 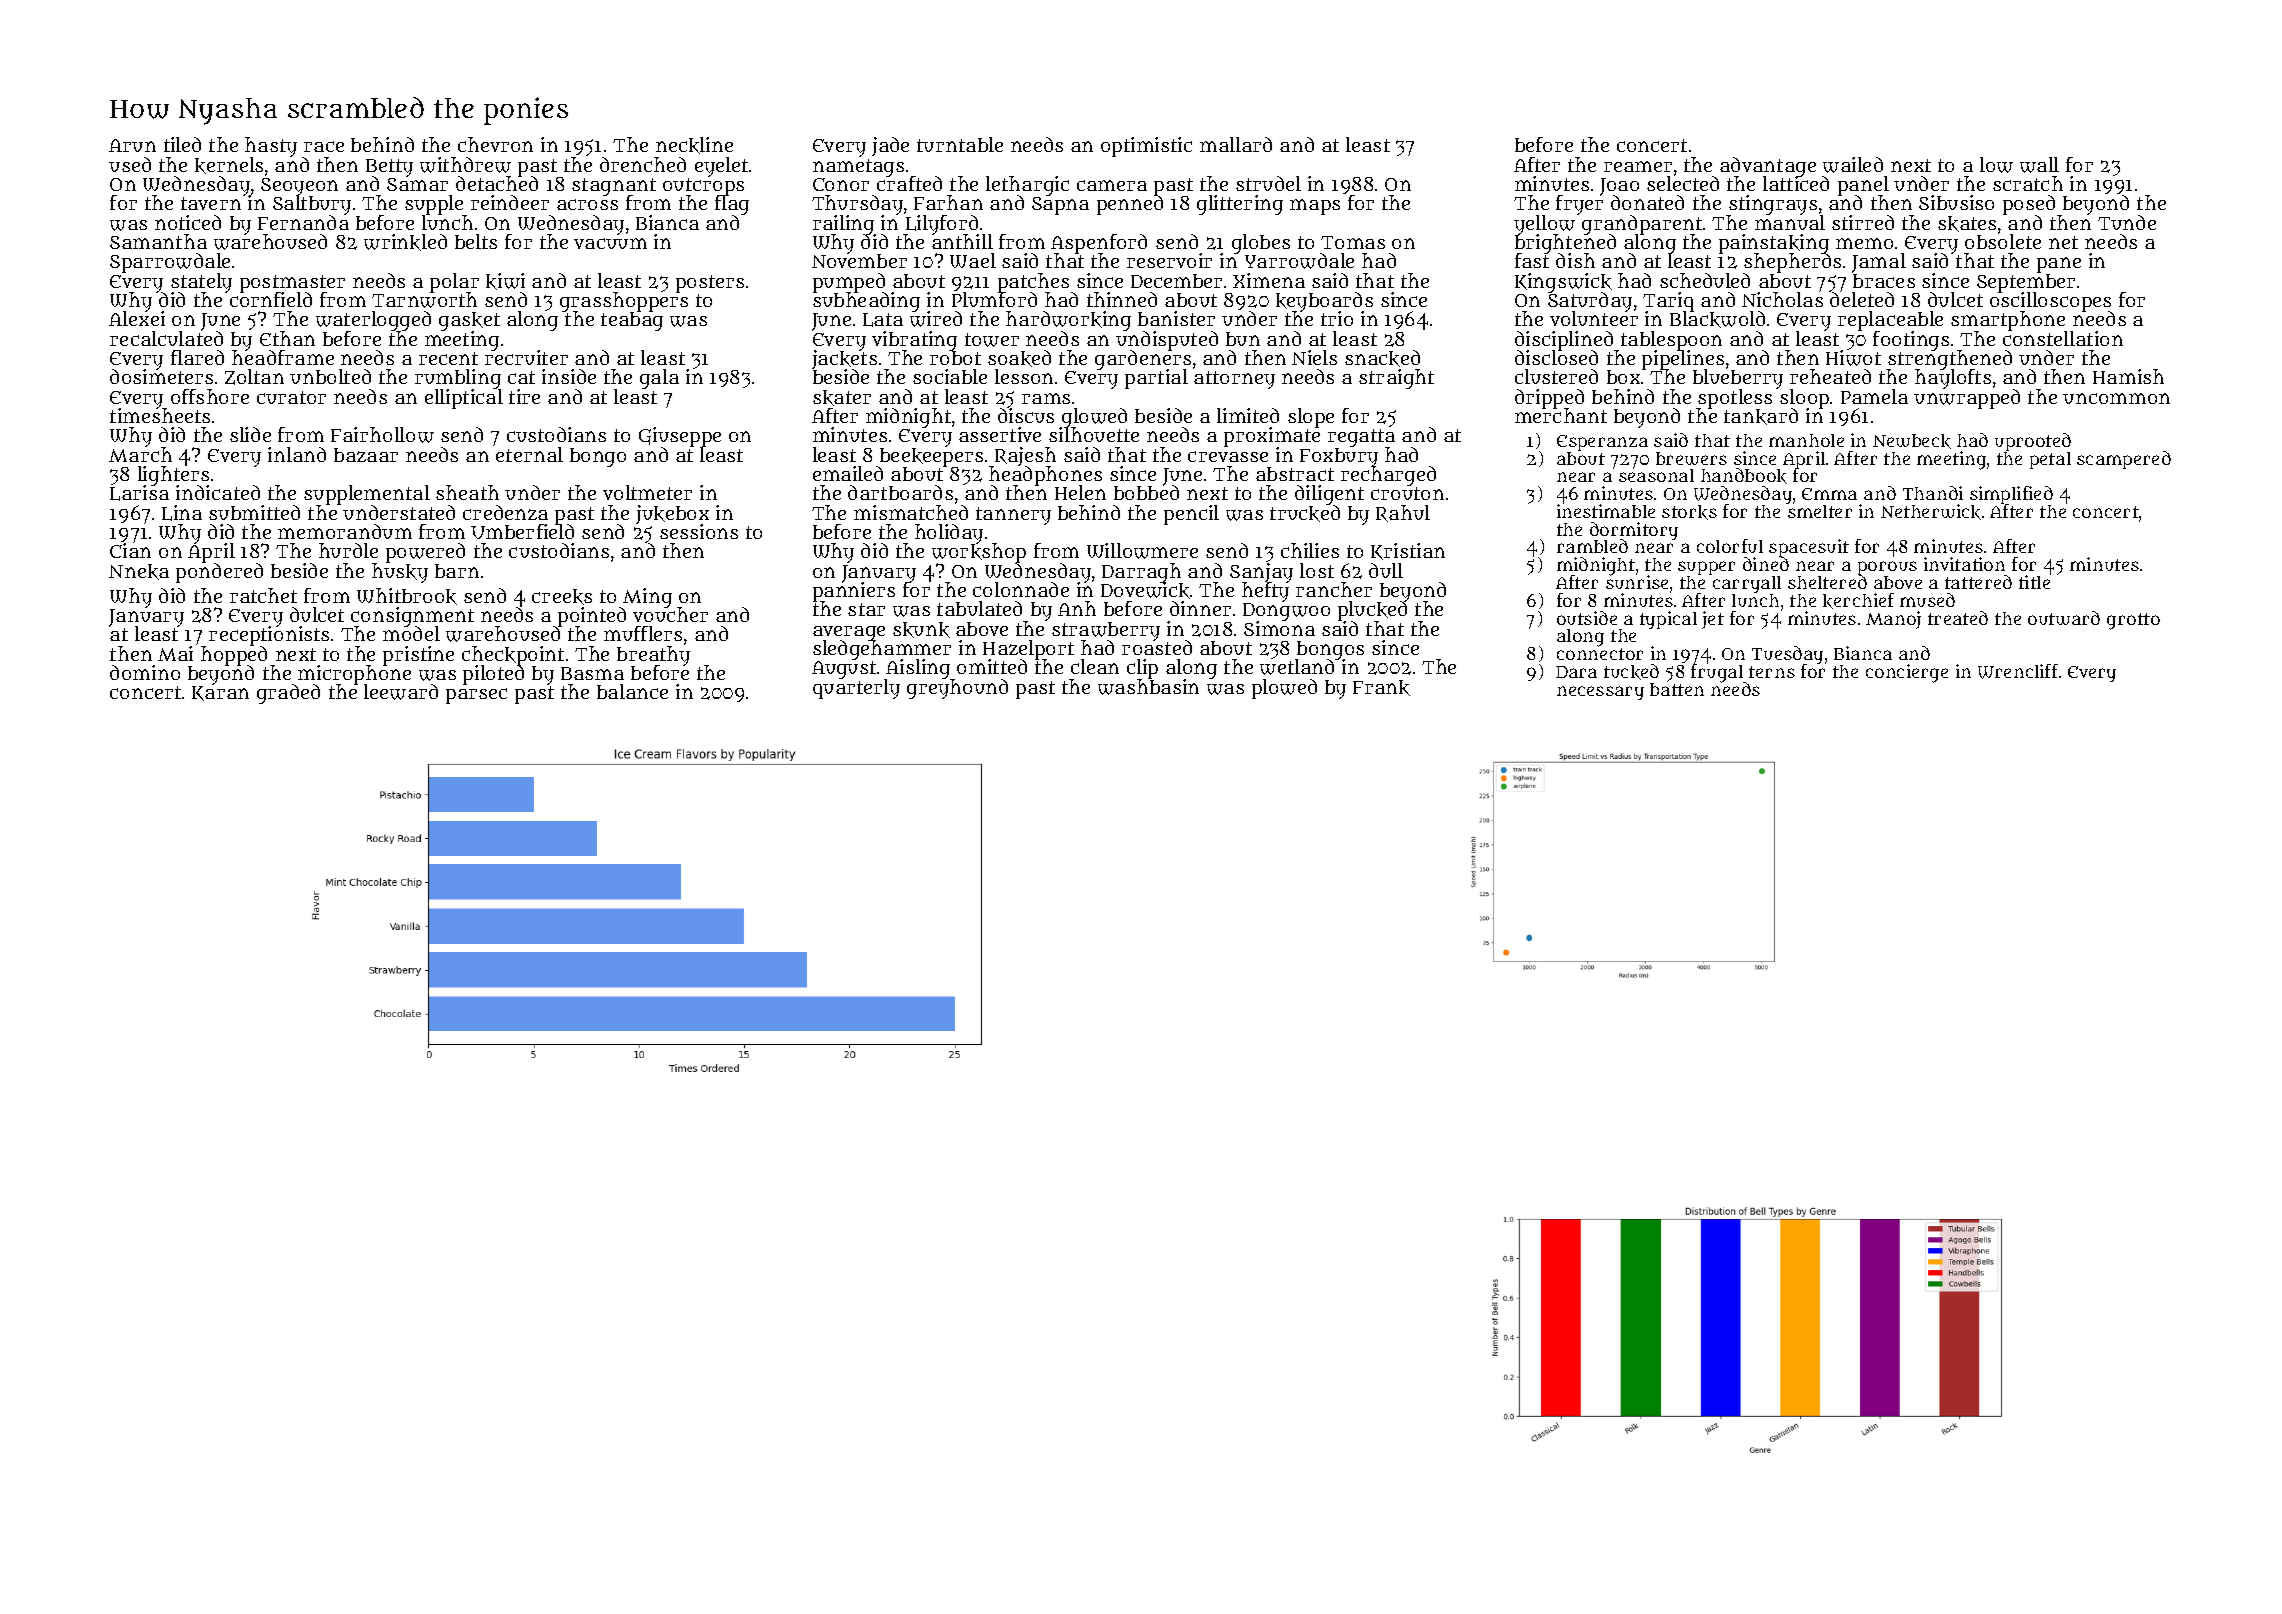 I want to click on offshore, so click(x=210, y=396).
